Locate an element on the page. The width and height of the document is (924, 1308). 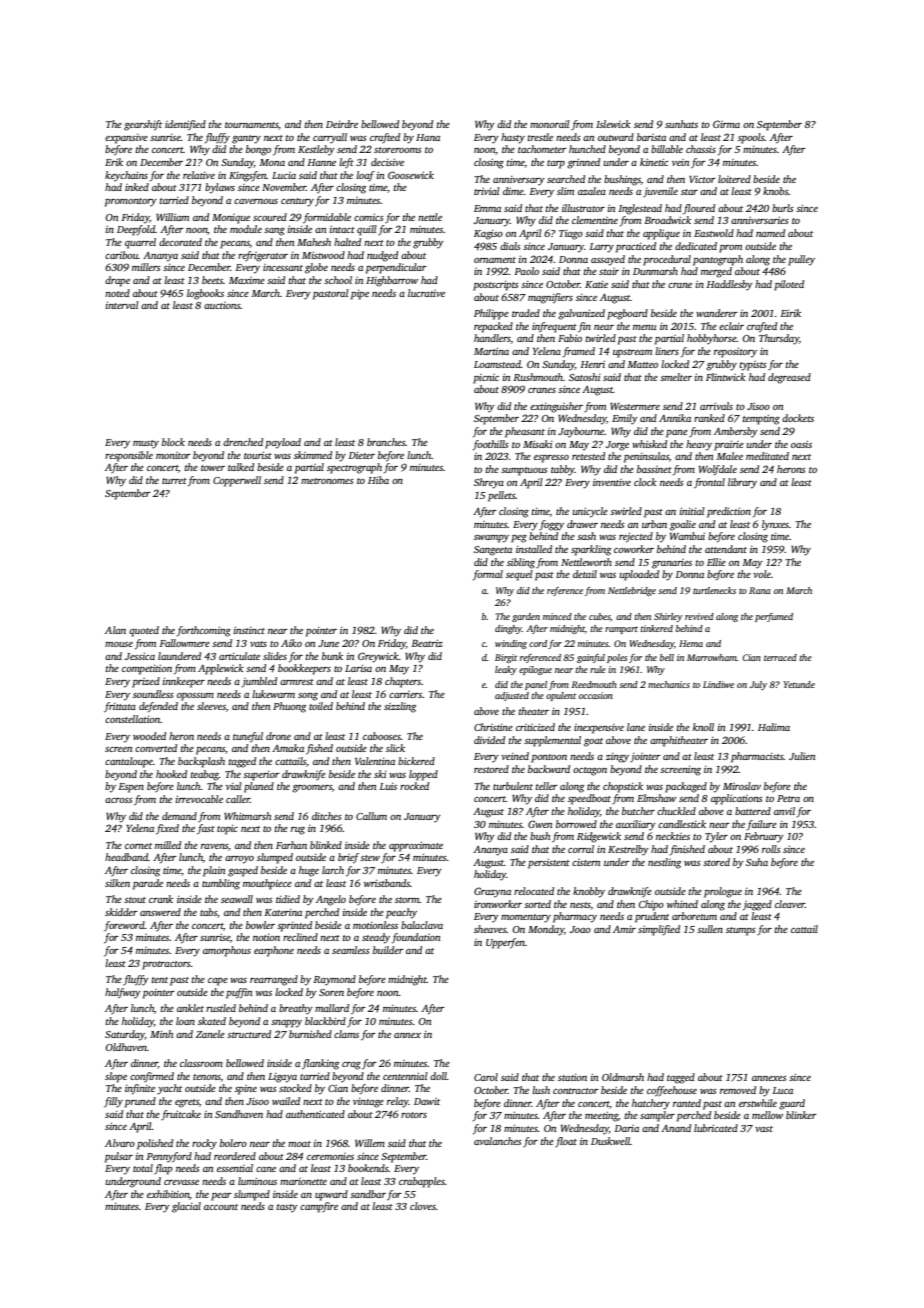
account is located at coordinates (221, 1207).
